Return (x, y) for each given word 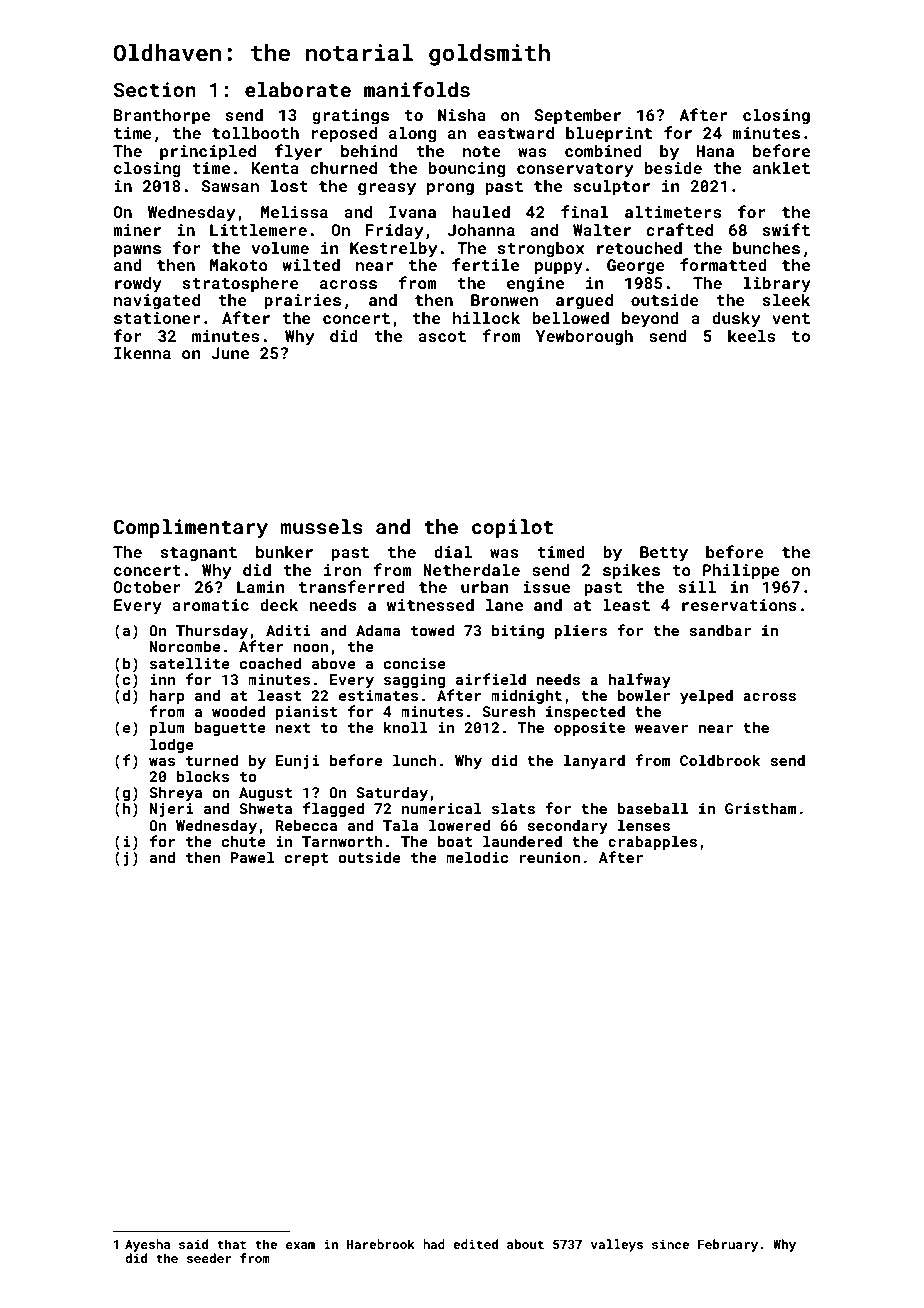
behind (369, 150)
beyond (650, 319)
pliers (580, 631)
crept (306, 859)
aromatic (210, 605)
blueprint (609, 134)
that (231, 1244)
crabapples (652, 842)
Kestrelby (393, 249)
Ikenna (142, 353)
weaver (661, 729)
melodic (477, 857)
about (525, 1244)
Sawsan (230, 186)
